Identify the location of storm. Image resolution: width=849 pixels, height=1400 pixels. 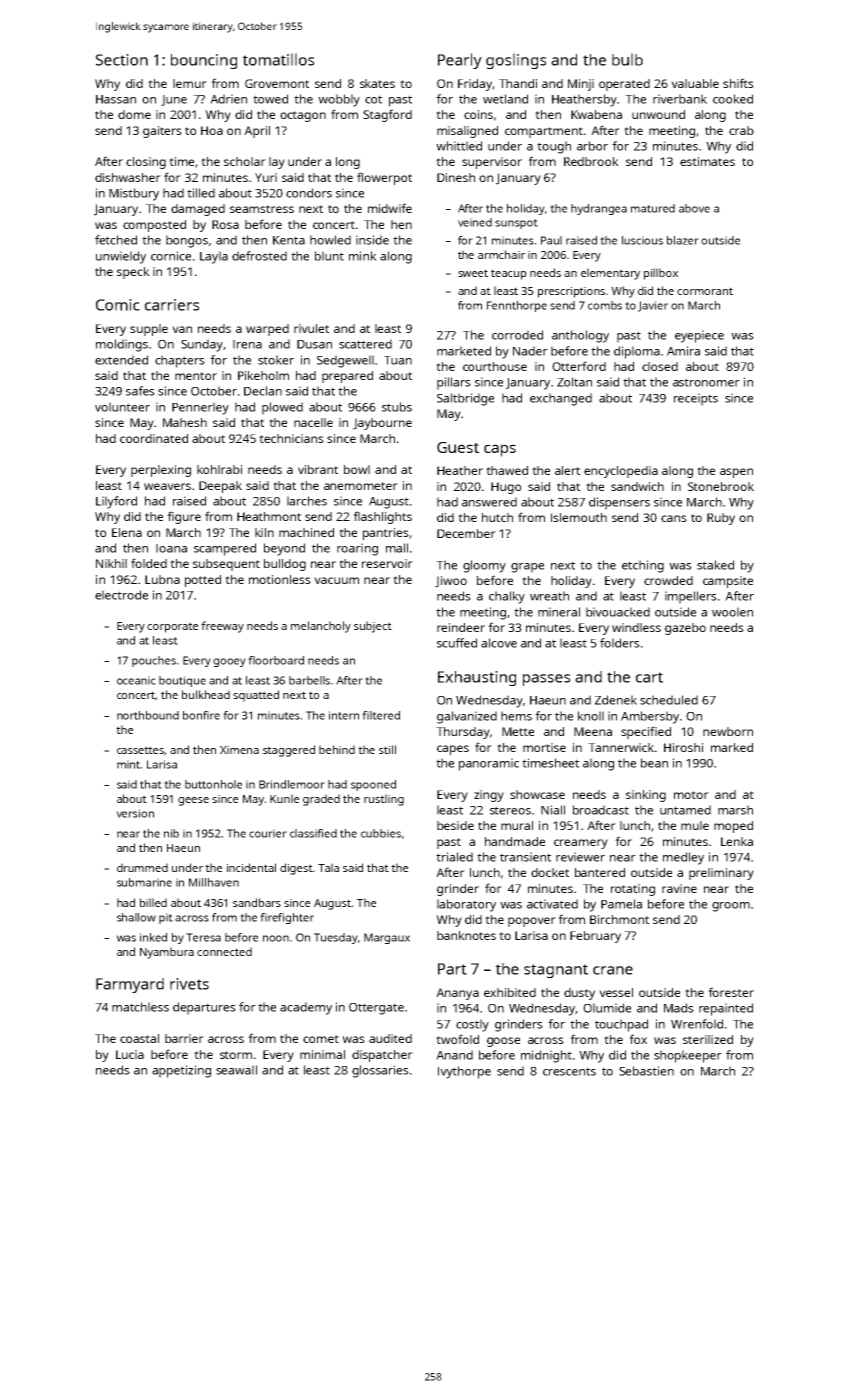
(236, 1055).
